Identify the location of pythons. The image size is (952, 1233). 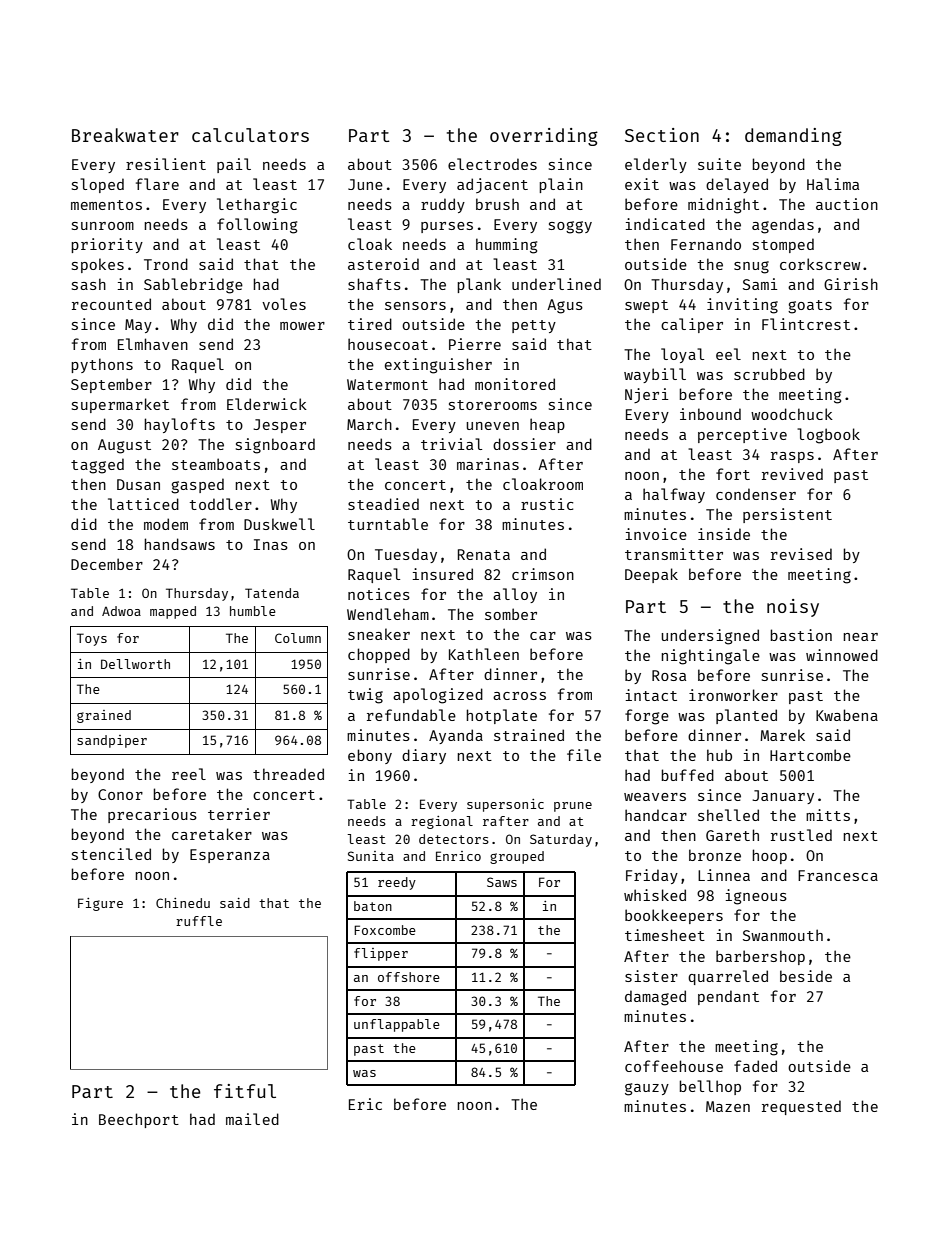
(102, 365).
